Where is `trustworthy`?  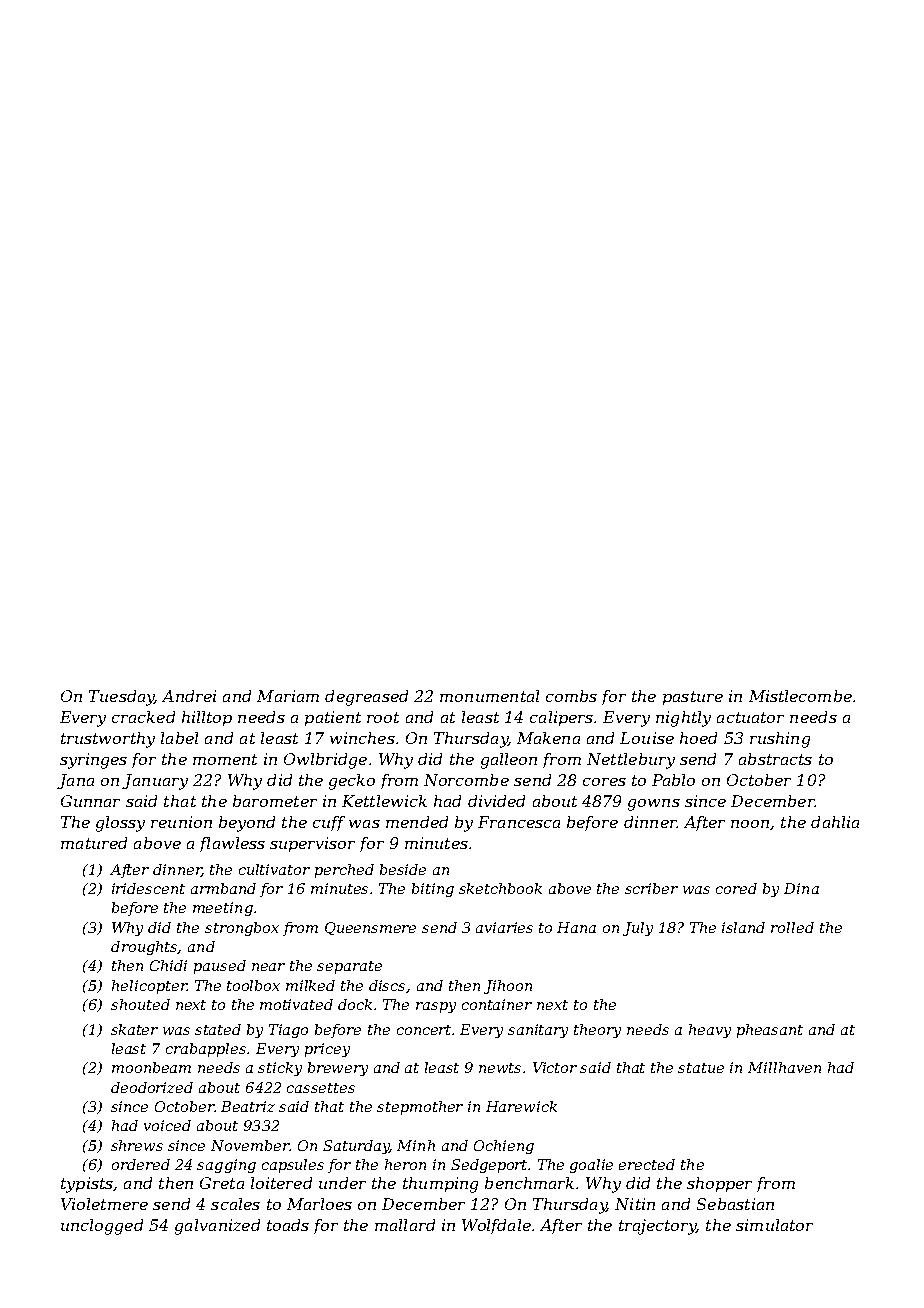 trustworthy is located at coordinates (108, 740).
